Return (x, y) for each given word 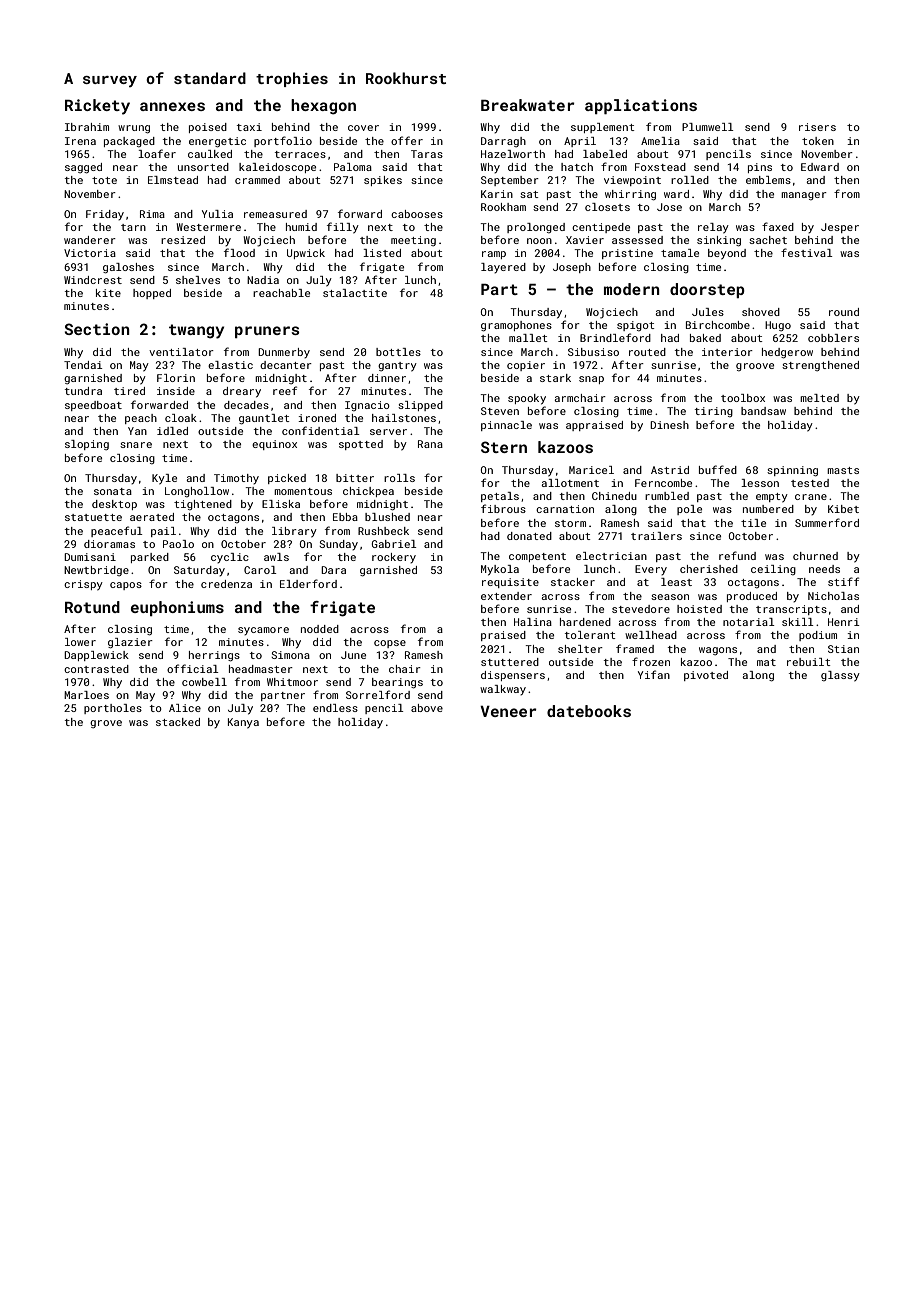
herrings (214, 656)
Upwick (306, 254)
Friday (105, 215)
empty (772, 498)
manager (804, 196)
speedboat (93, 406)
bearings (397, 683)
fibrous (503, 508)
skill (798, 622)
